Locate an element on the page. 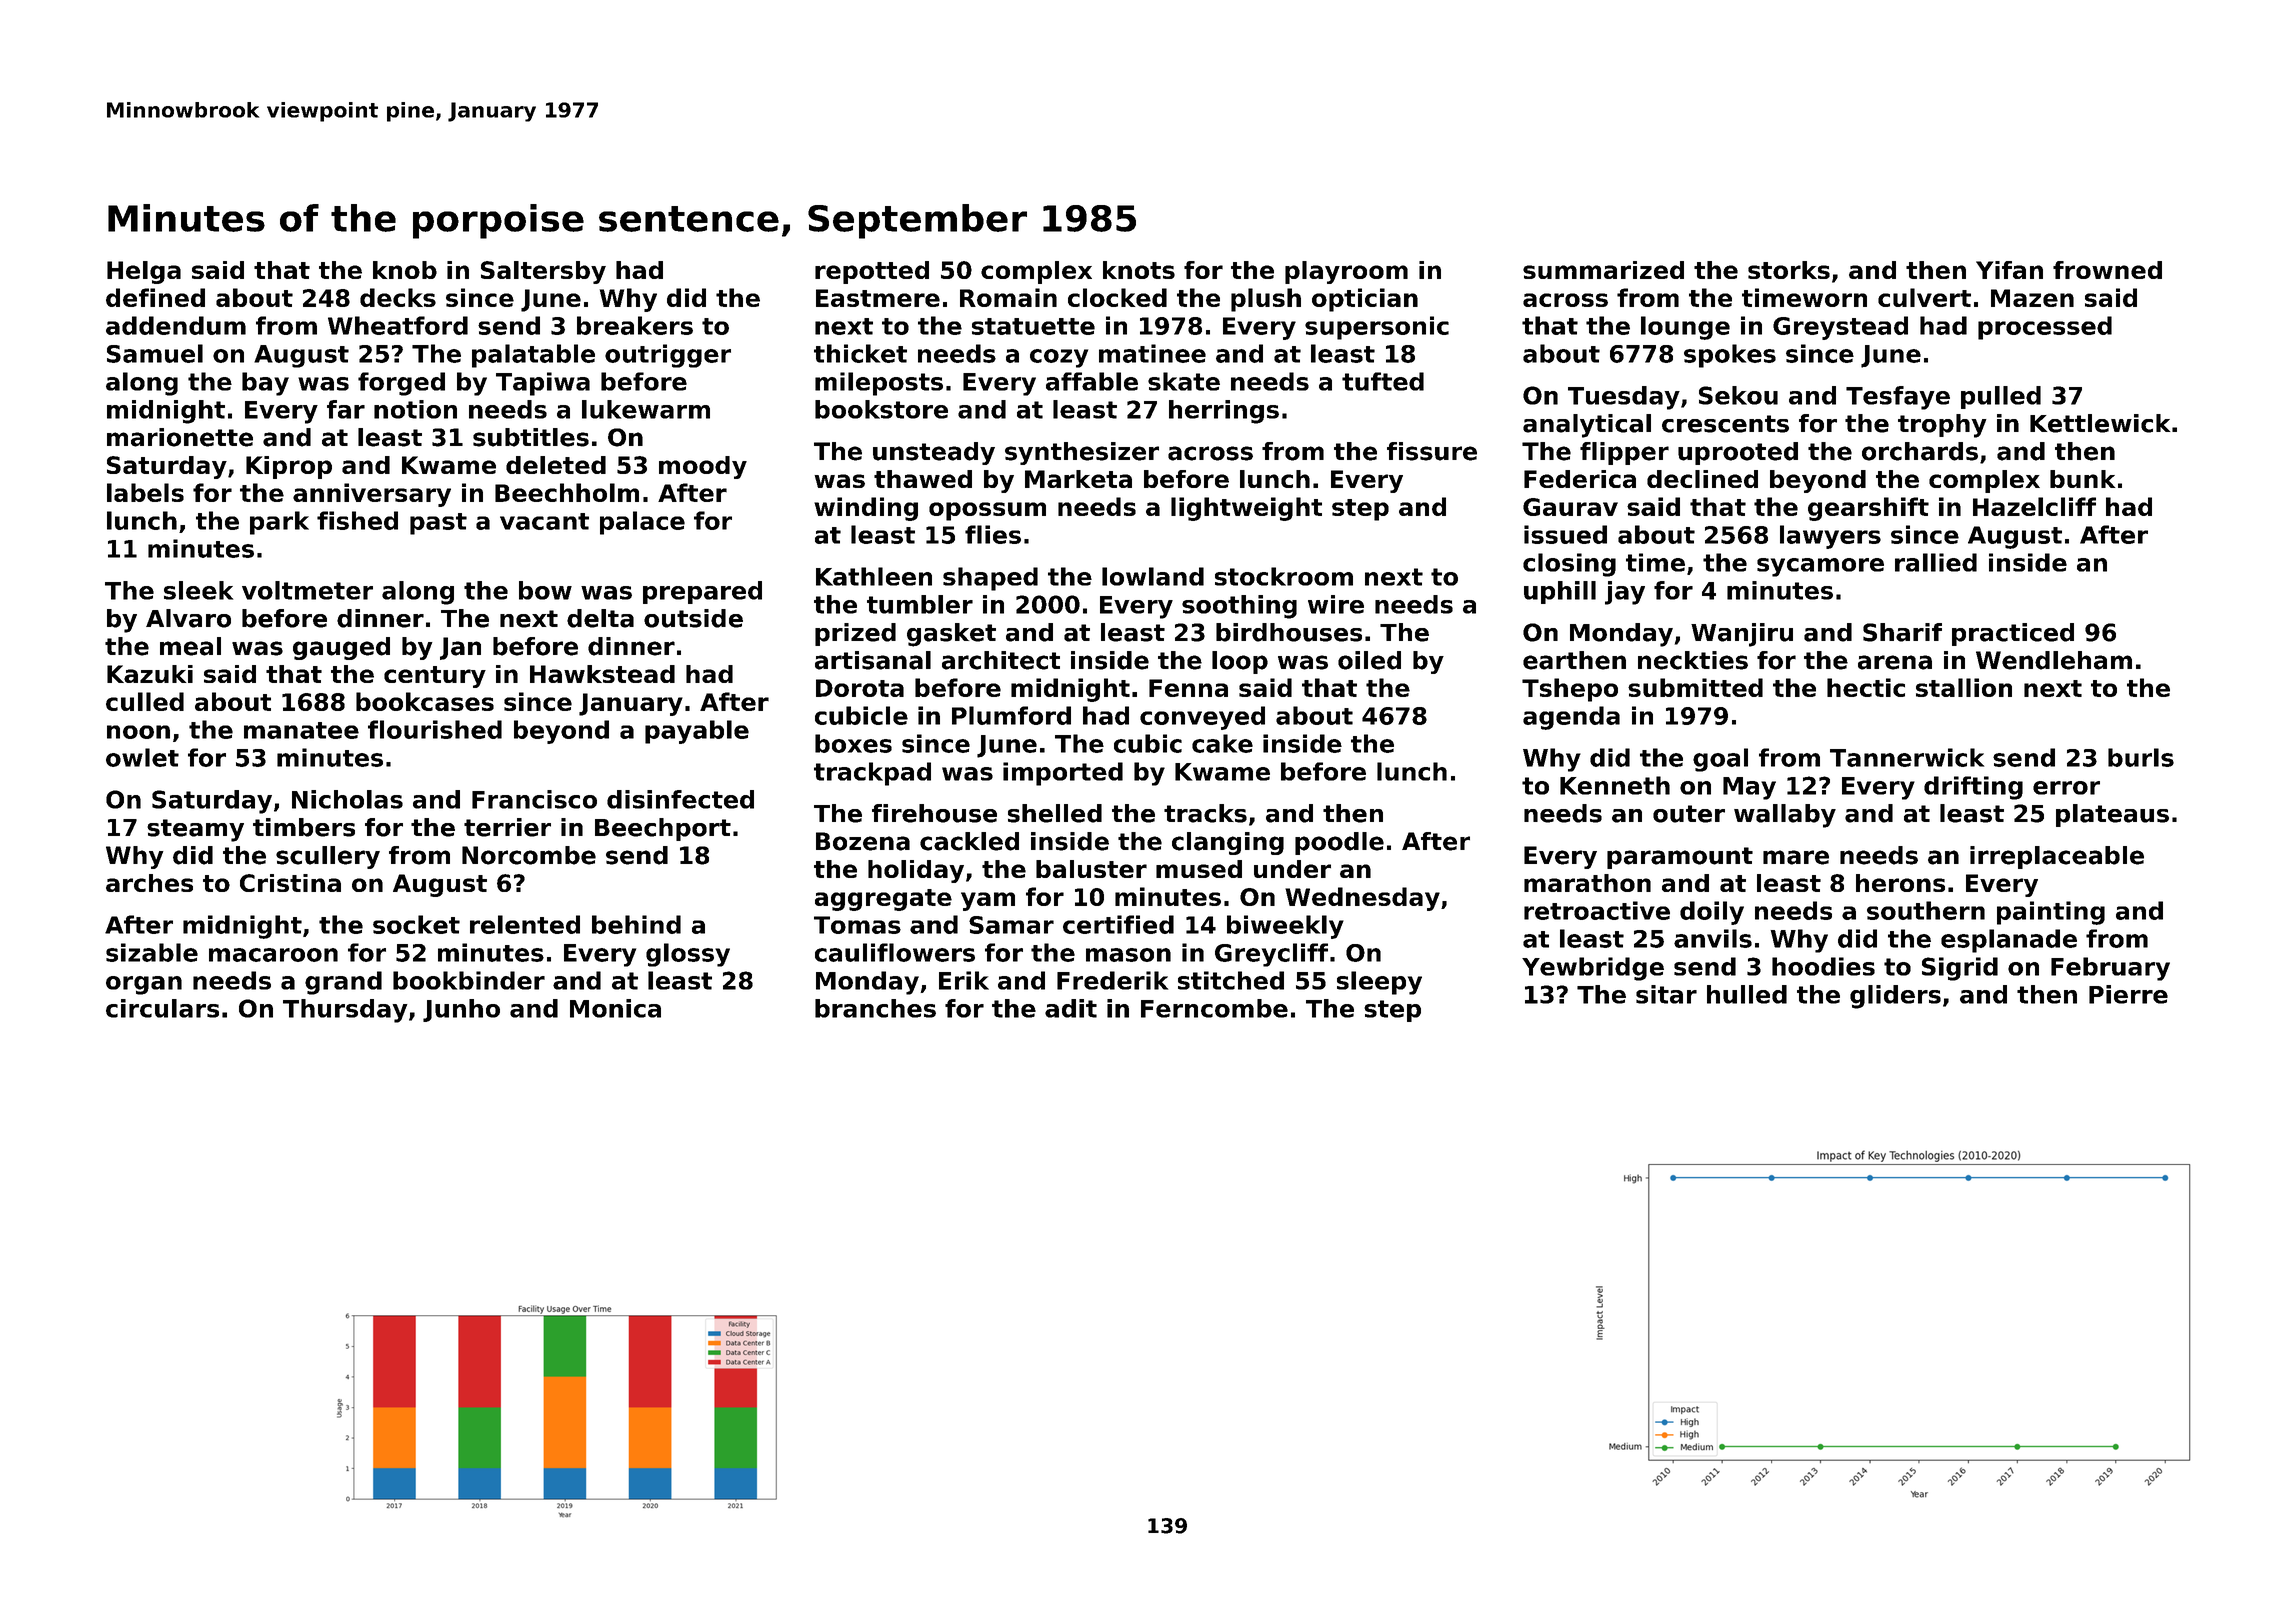 The image size is (2292, 1620). Kathleen is located at coordinates (874, 576).
